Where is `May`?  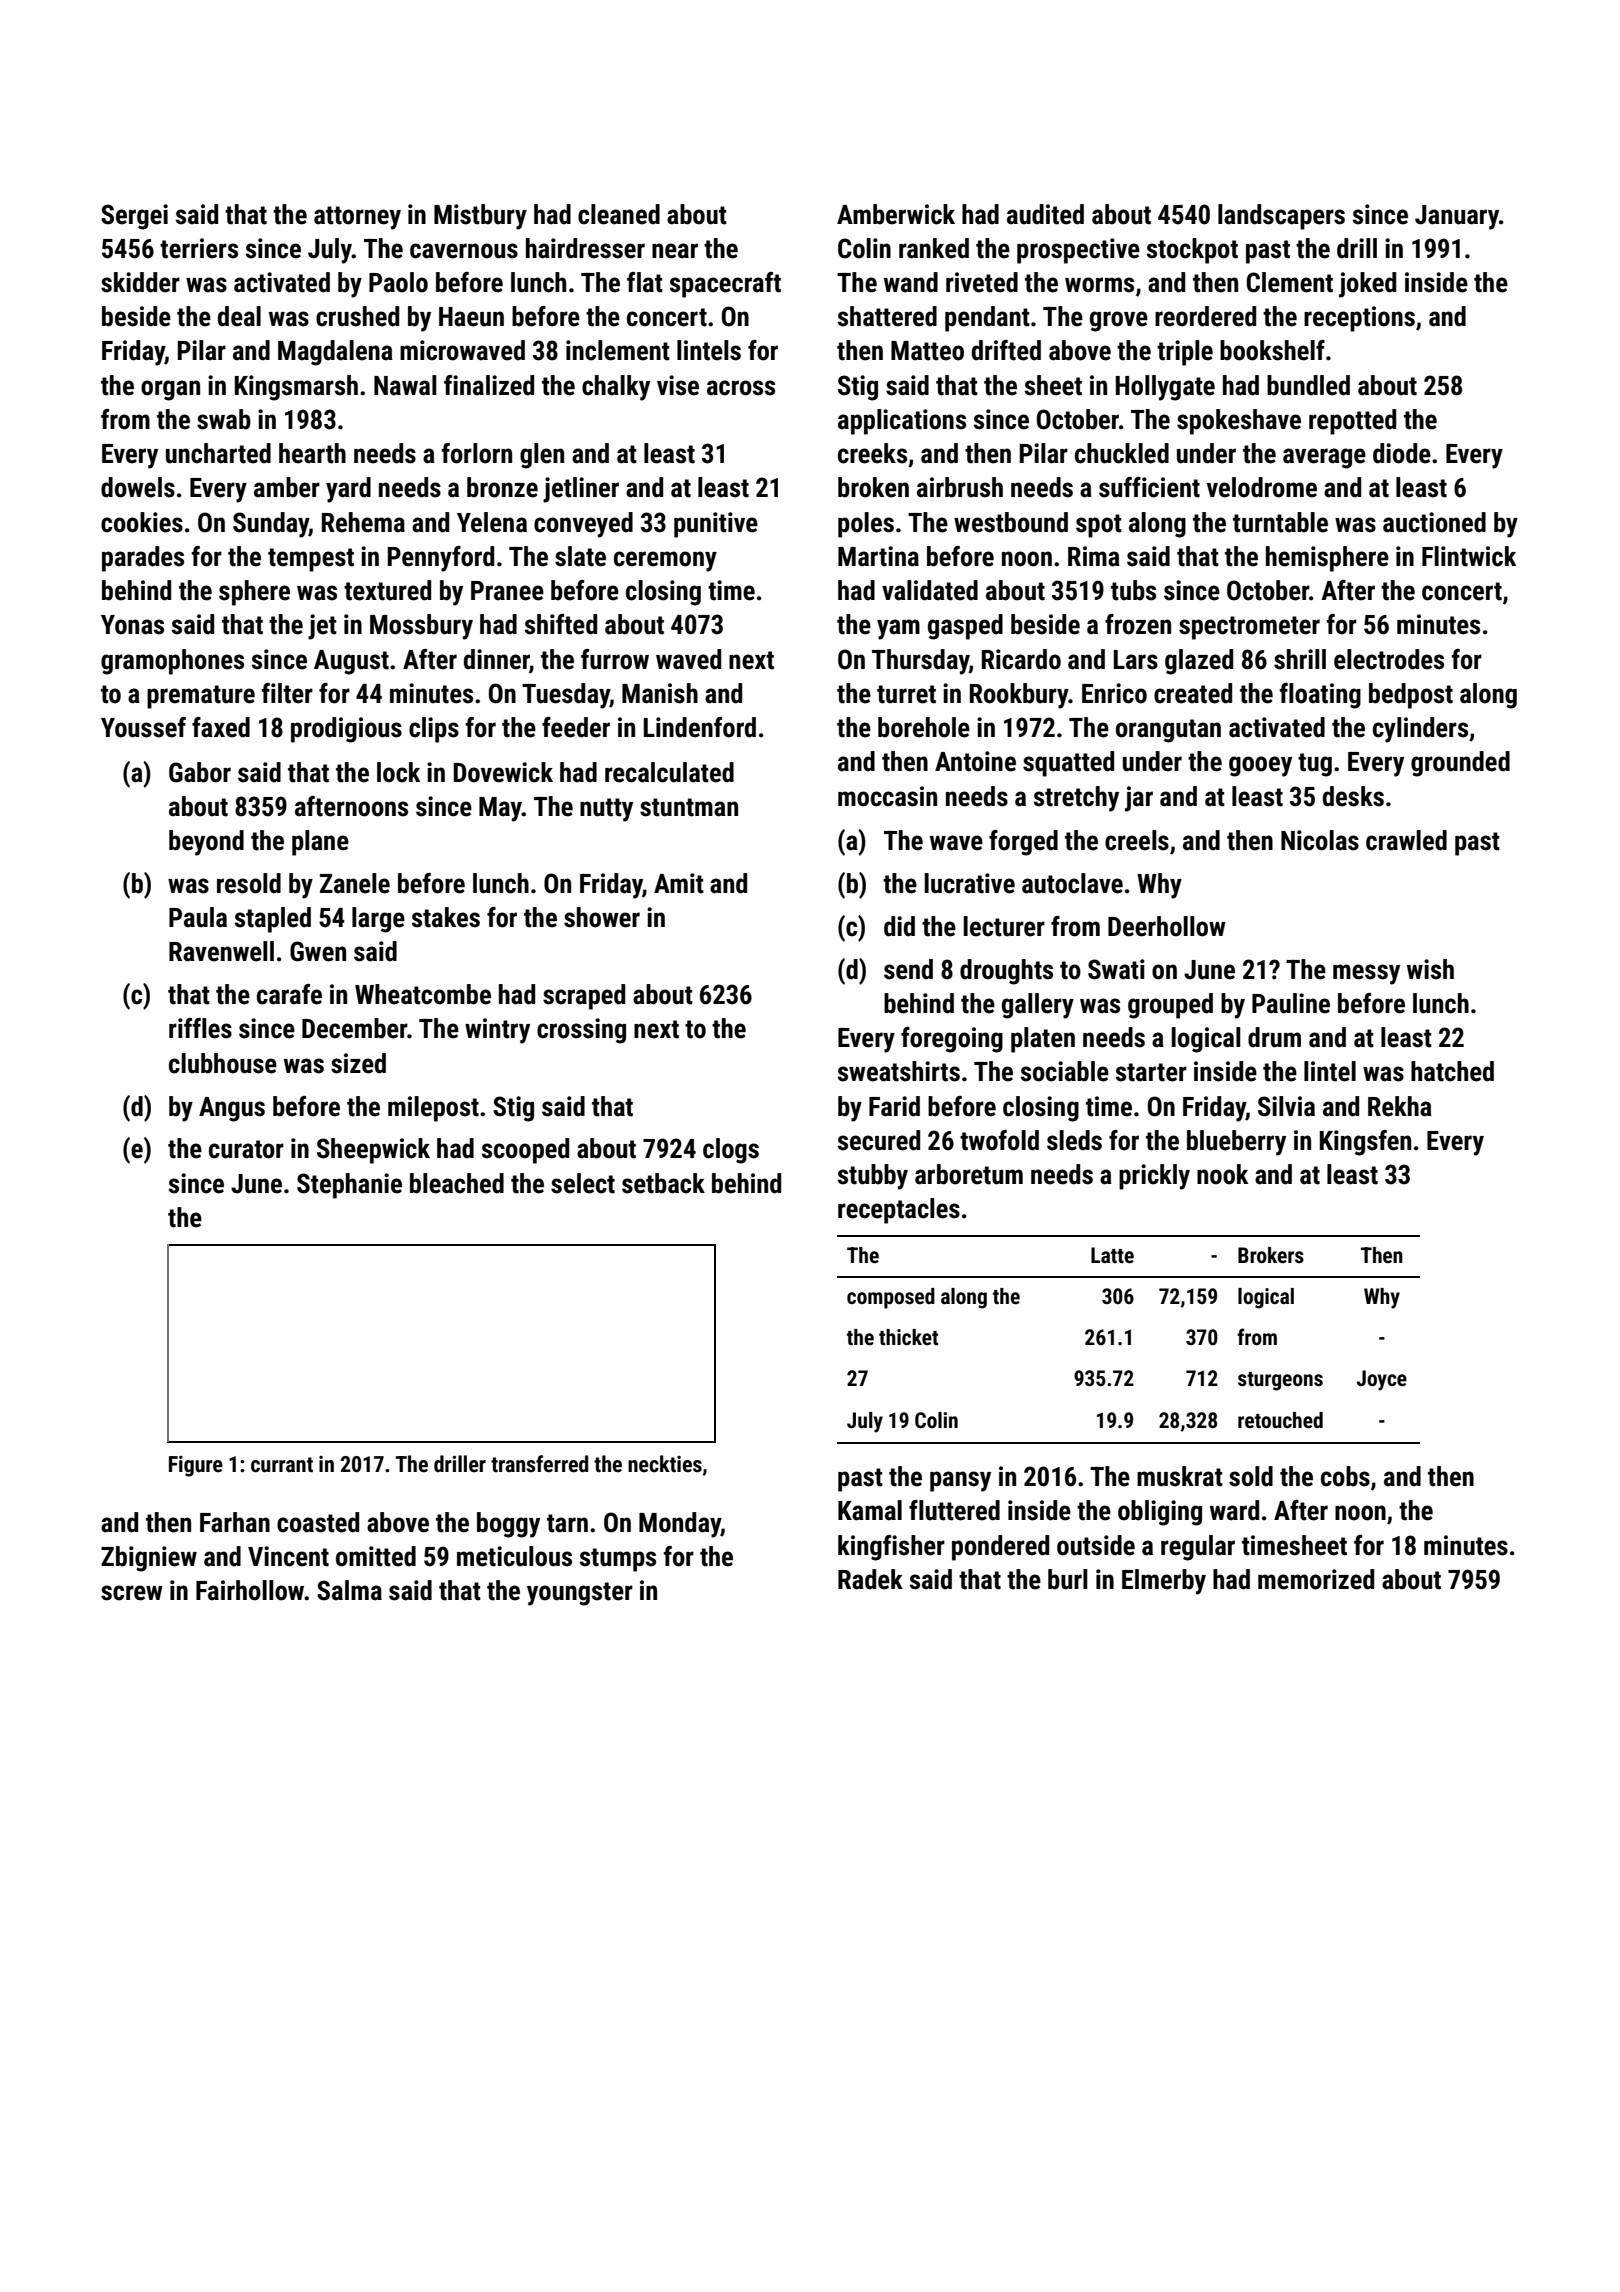 May is located at coordinates (500, 809).
